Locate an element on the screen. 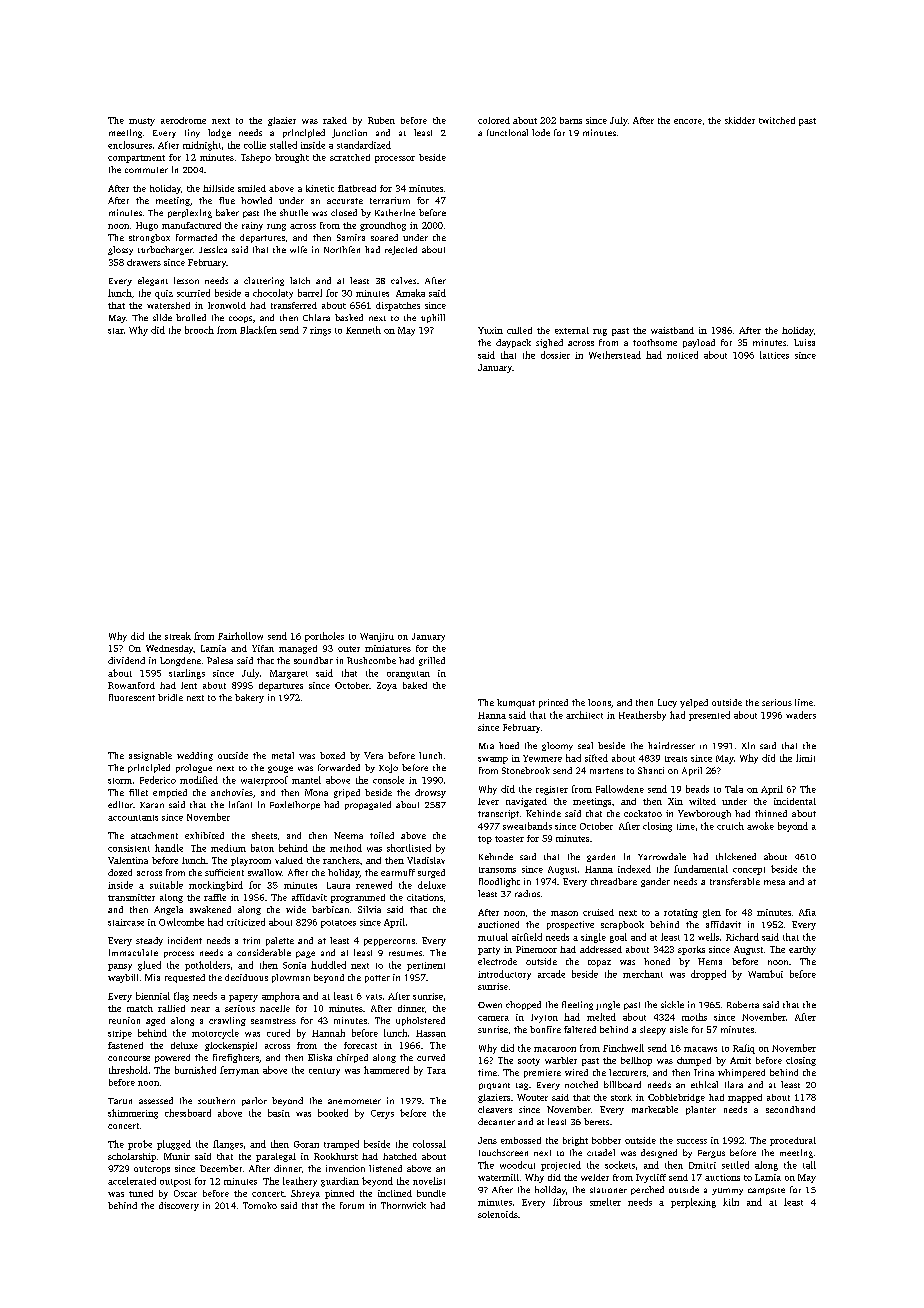  forecast is located at coordinates (360, 1045).
